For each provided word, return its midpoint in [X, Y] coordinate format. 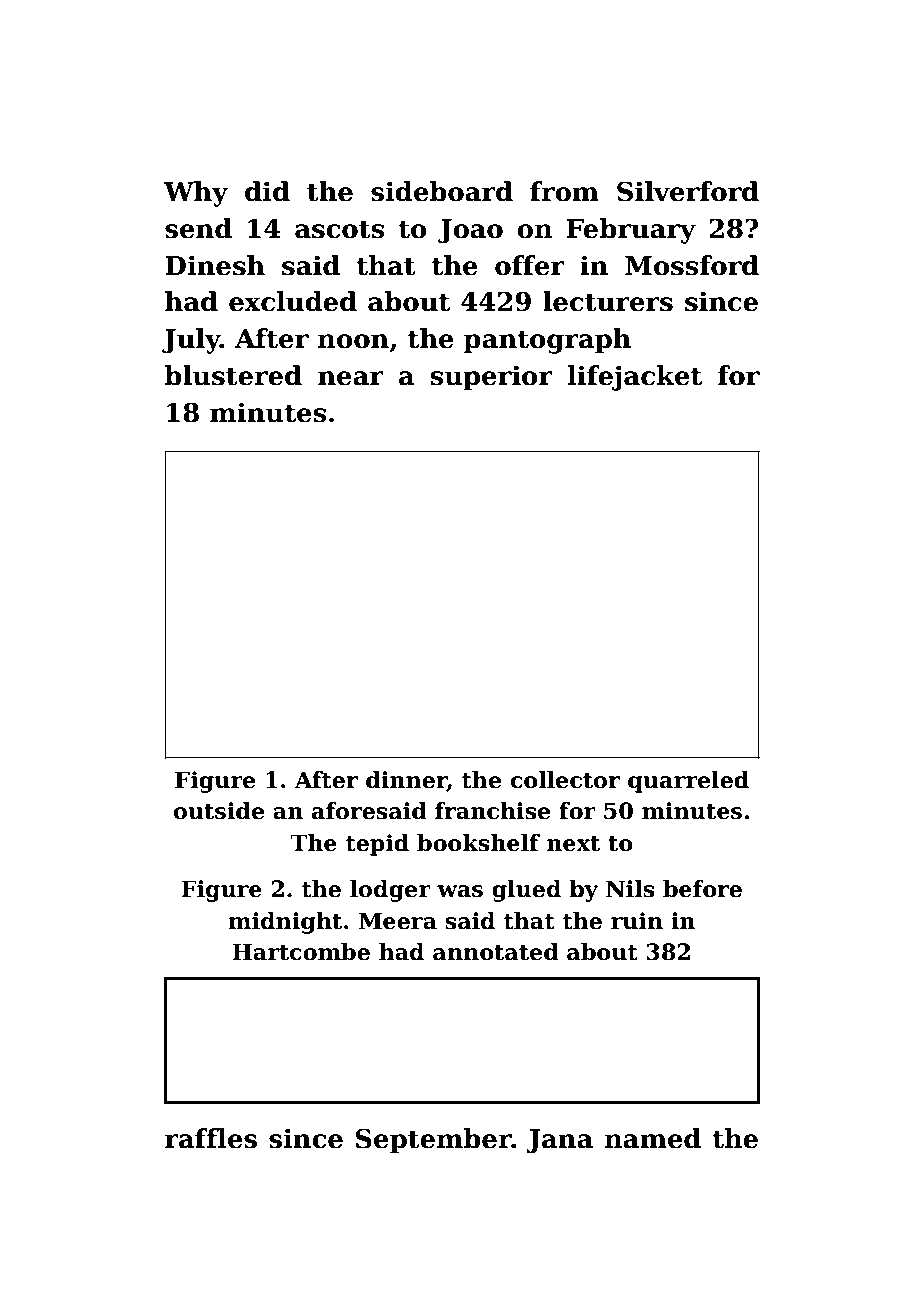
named [653, 1138]
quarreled [688, 782]
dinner [406, 781]
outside [219, 811]
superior [491, 378]
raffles [211, 1138]
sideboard [442, 191]
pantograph [547, 341]
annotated [496, 952]
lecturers [608, 301]
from [564, 191]
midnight [285, 923]
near [351, 378]
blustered [233, 375]
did [267, 191]
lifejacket [635, 378]
